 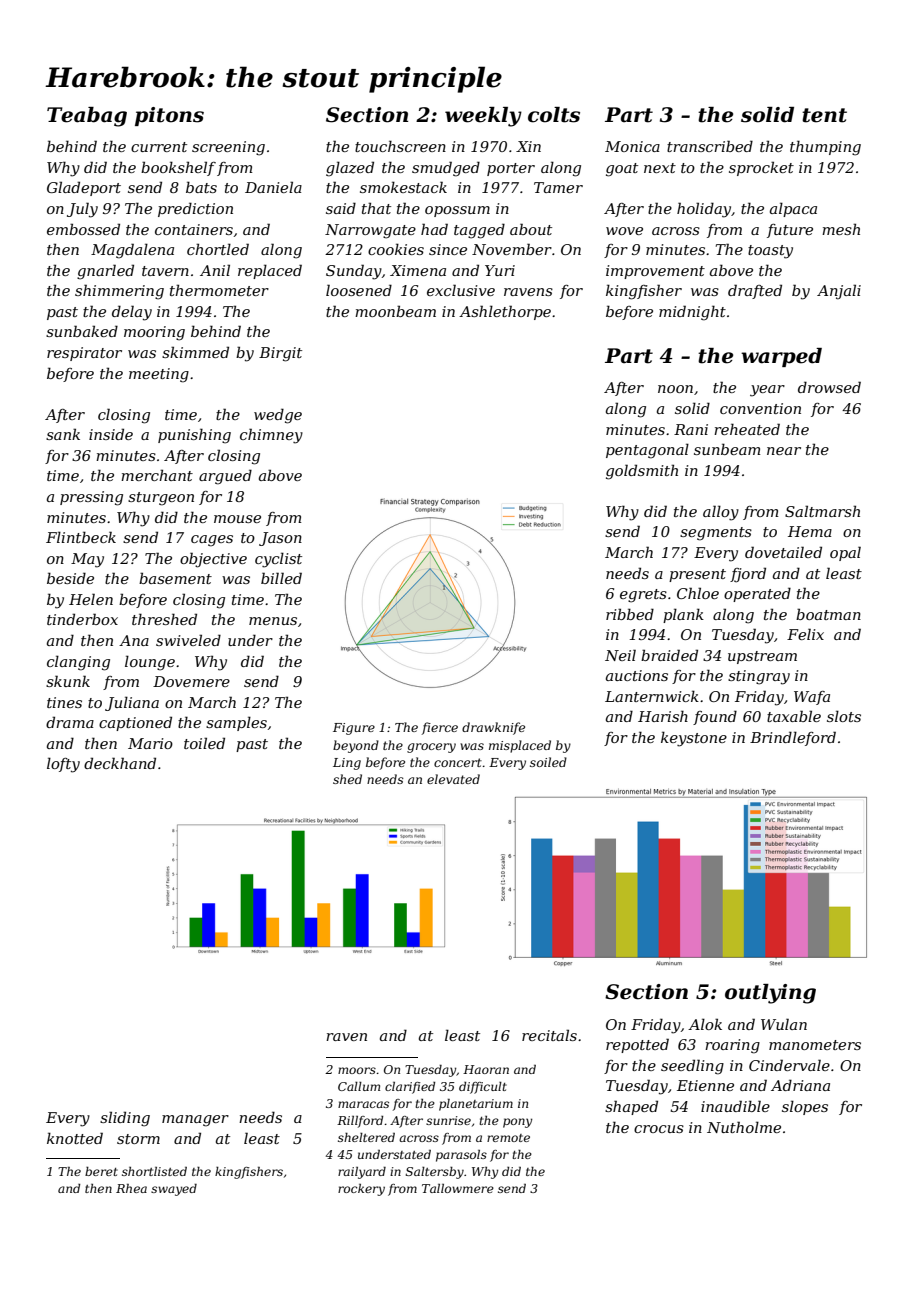 I want to click on captioned, so click(x=135, y=723).
